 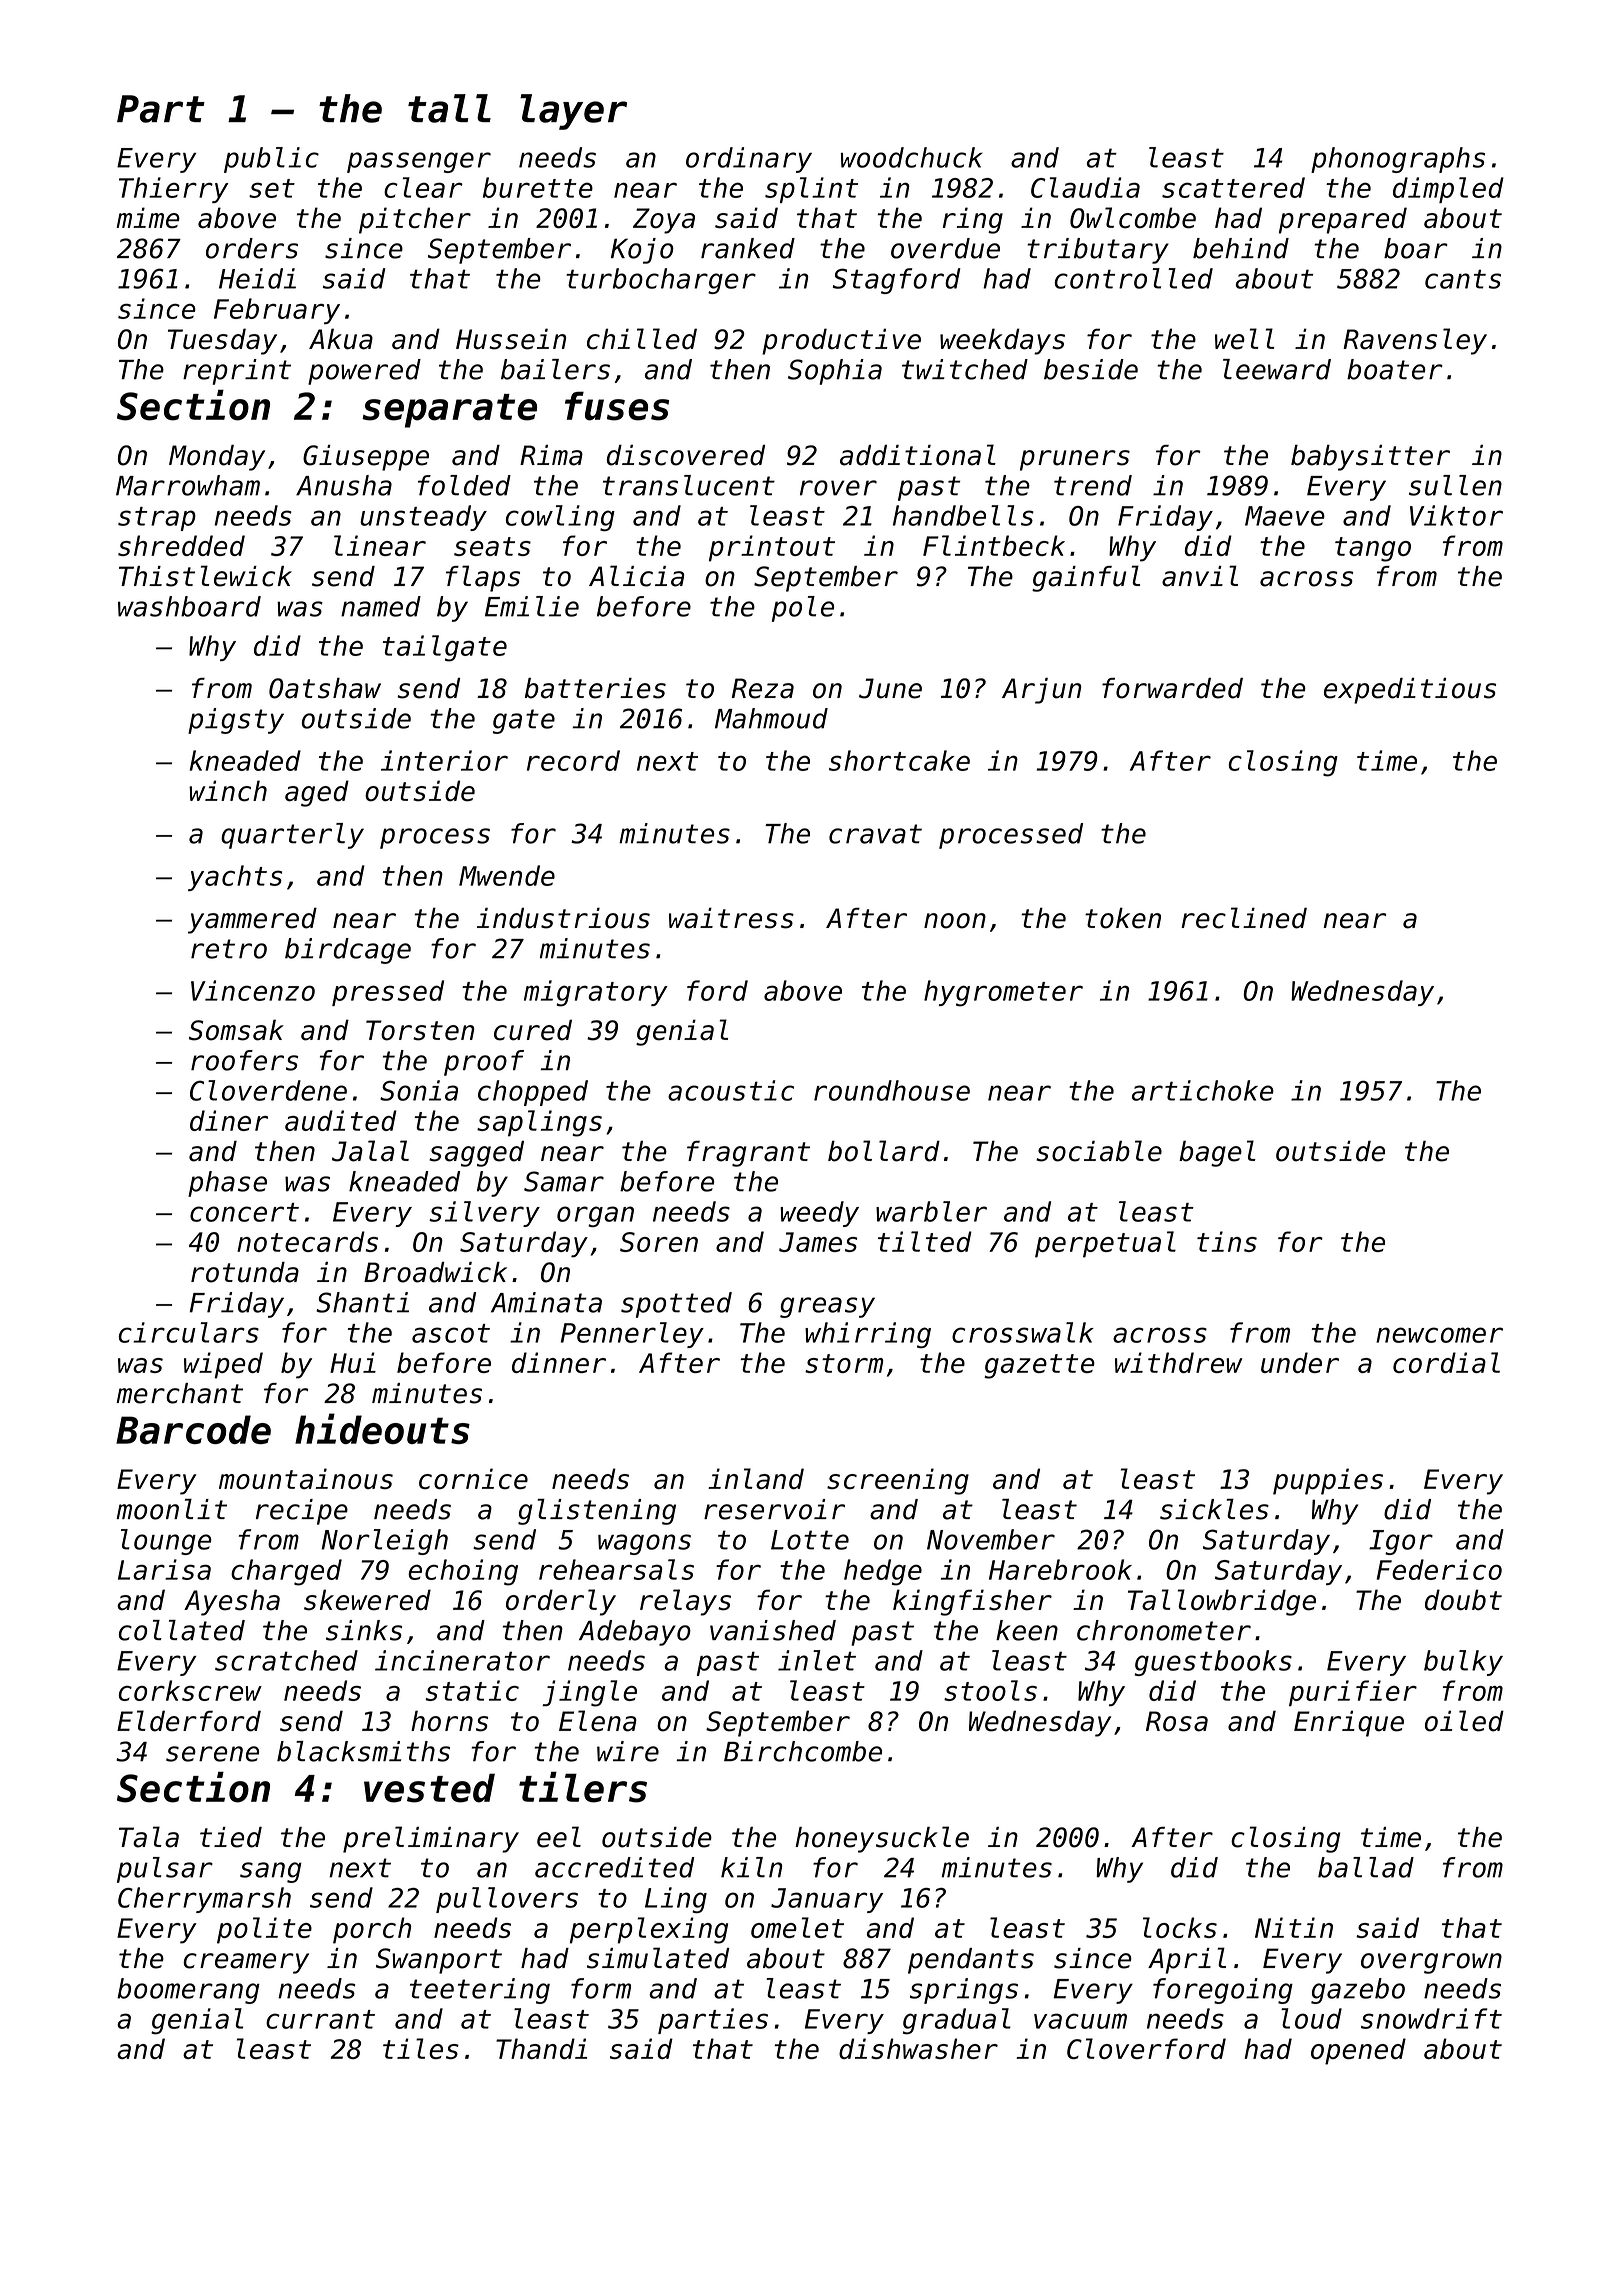 I want to click on behind, so click(x=1241, y=248).
